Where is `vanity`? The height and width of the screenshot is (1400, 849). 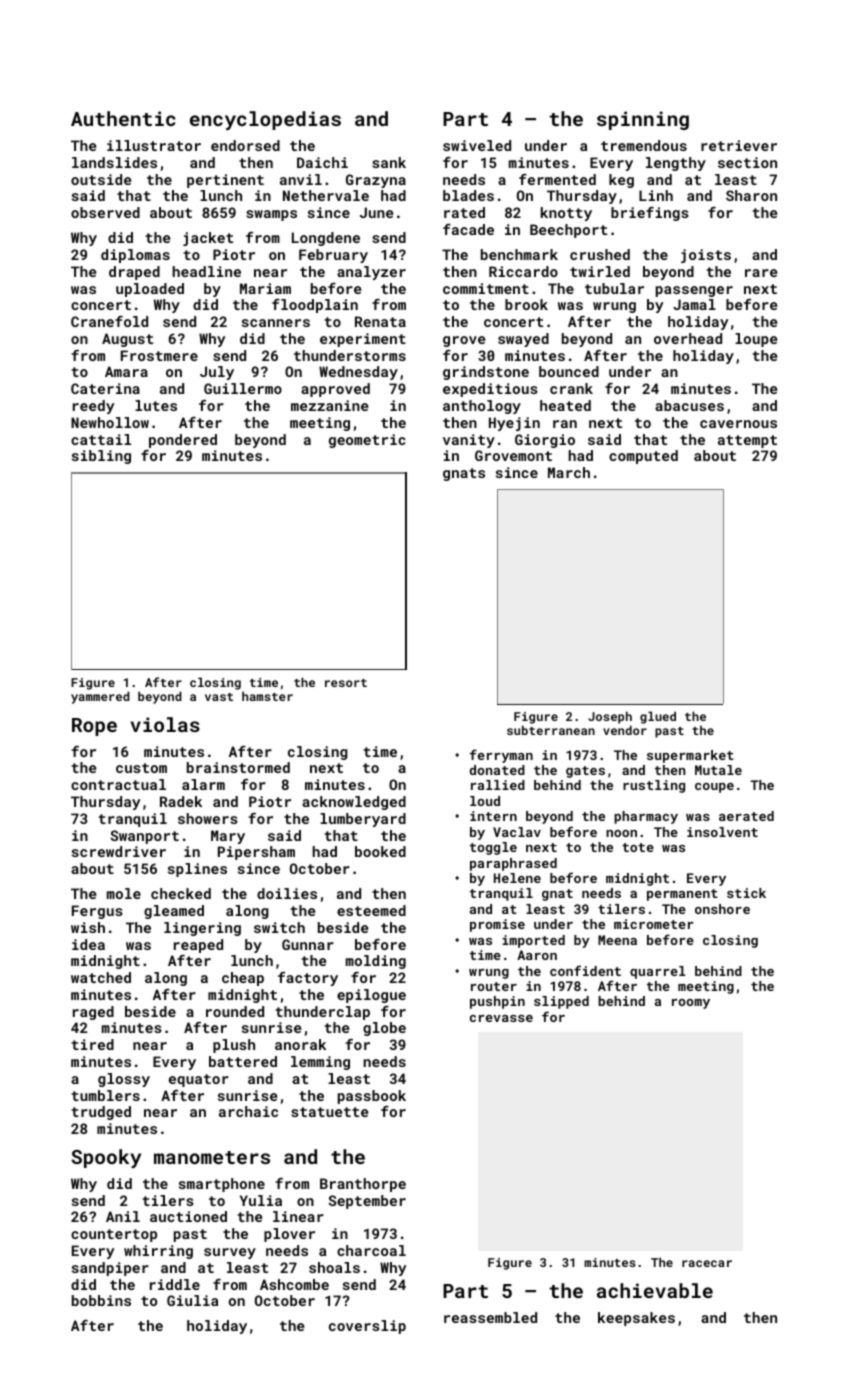
vanity is located at coordinates (469, 441).
